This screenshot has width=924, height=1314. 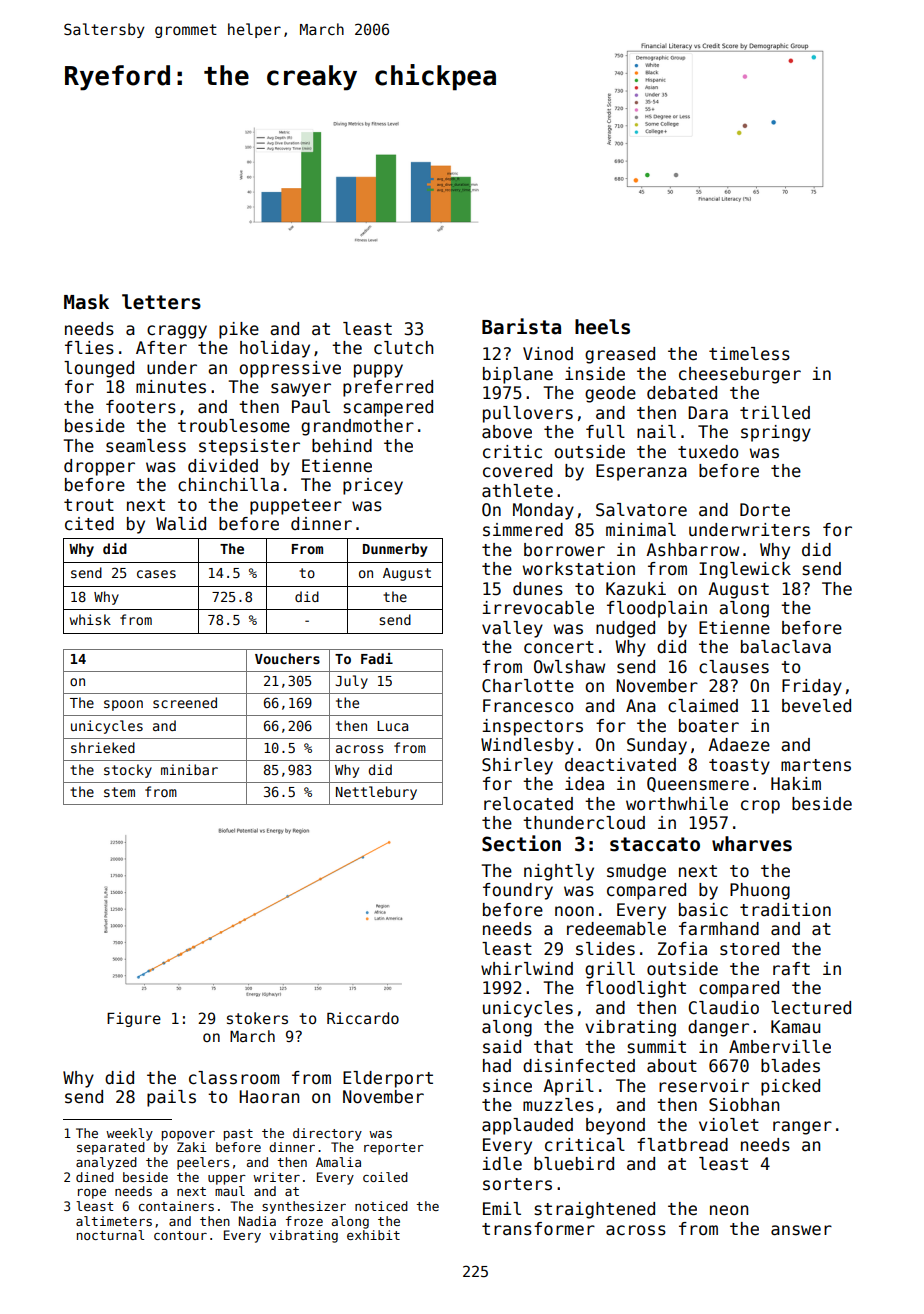 I want to click on Nettlebury, so click(x=376, y=793).
